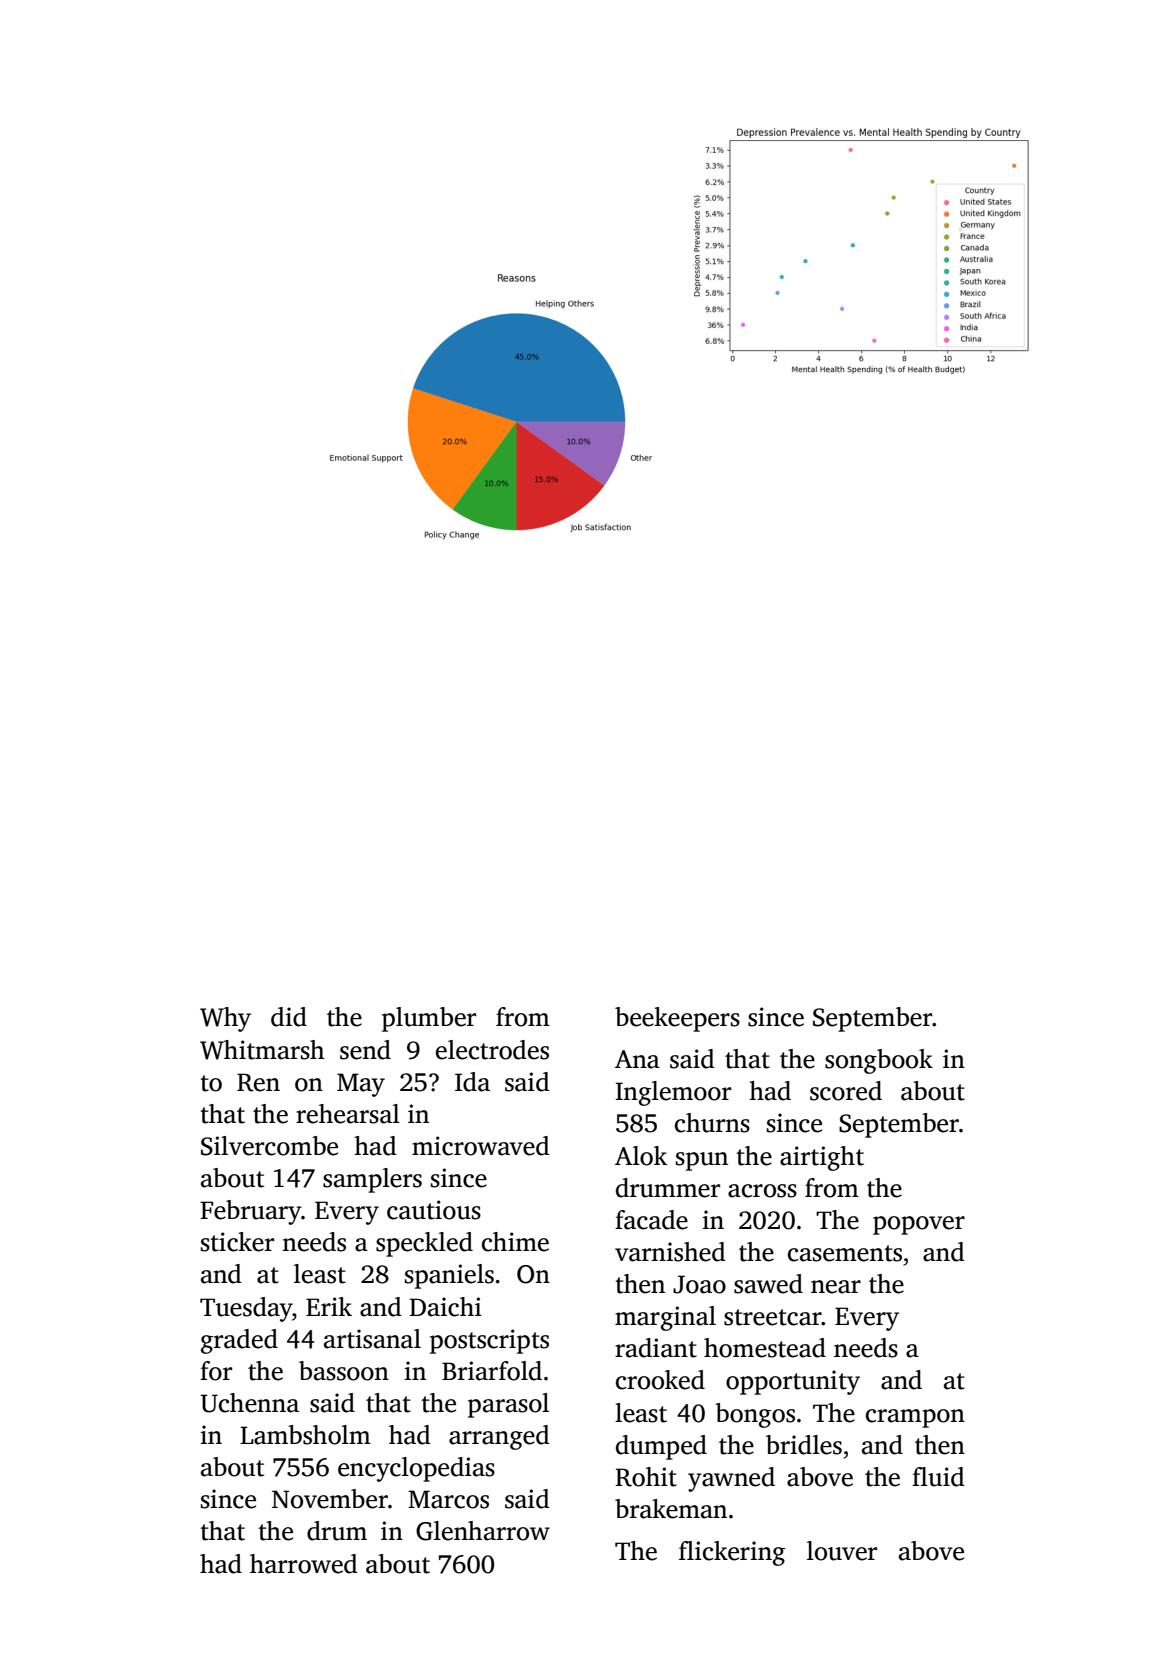 The image size is (1165, 1654). What do you see at coordinates (915, 1418) in the screenshot?
I see `crampon` at bounding box center [915, 1418].
